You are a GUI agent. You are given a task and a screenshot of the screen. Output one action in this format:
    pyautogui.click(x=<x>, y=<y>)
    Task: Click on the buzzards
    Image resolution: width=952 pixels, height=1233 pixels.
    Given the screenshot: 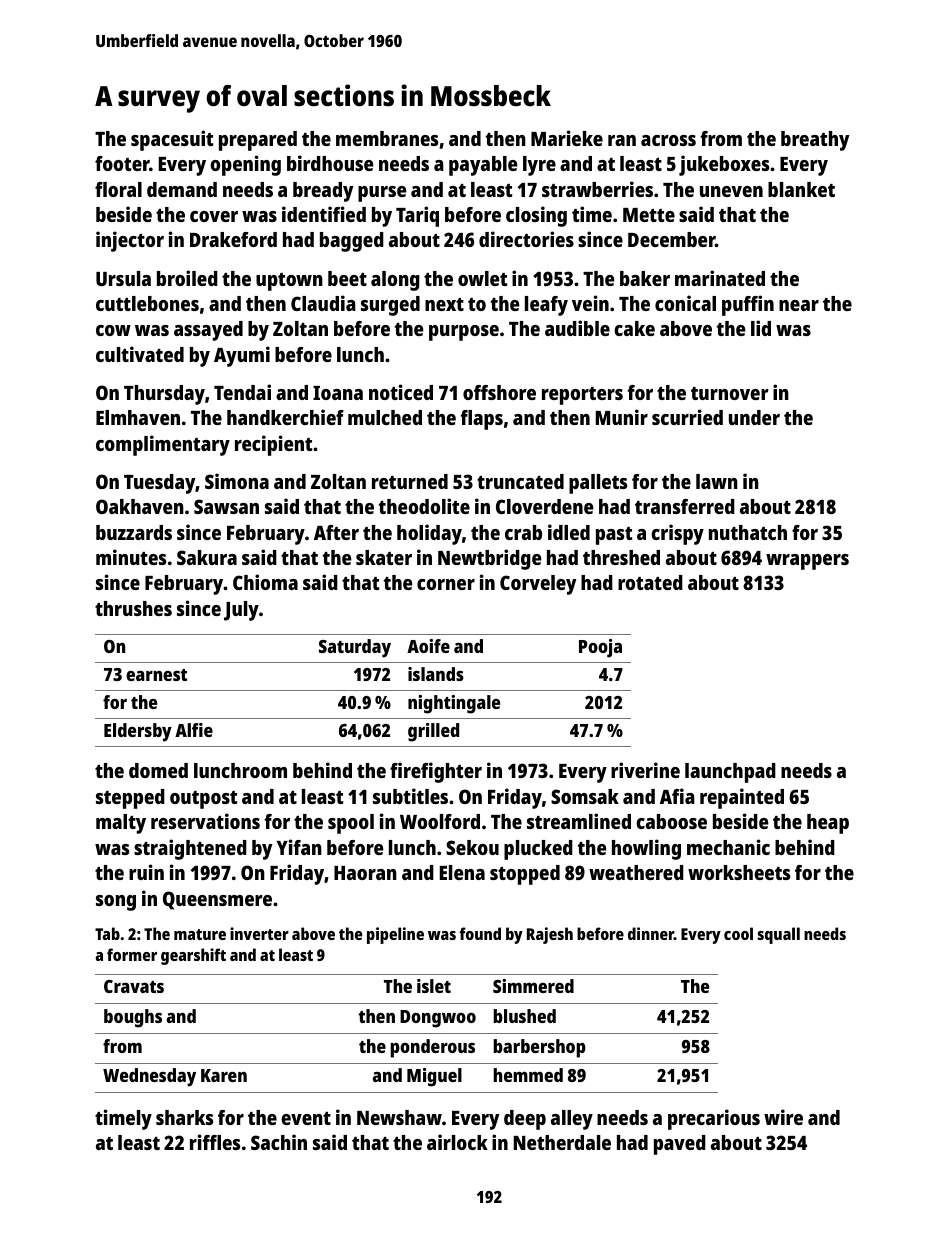 What is the action you would take?
    pyautogui.click(x=134, y=532)
